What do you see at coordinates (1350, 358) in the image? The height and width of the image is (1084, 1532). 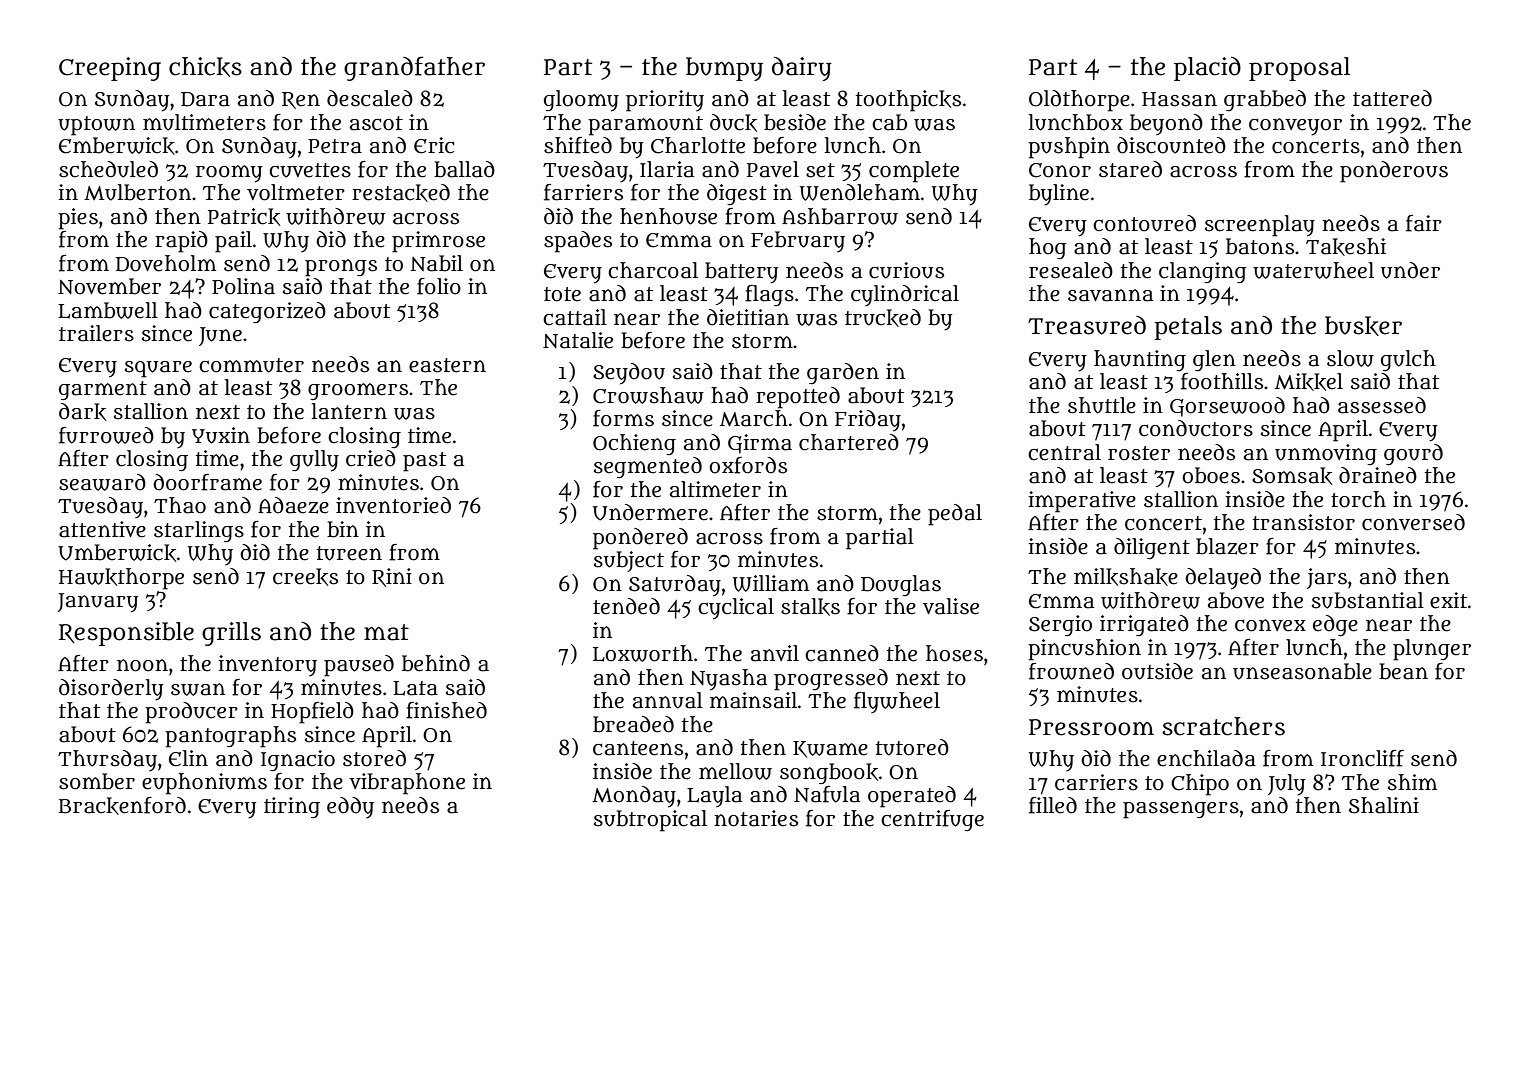 I see `slow` at bounding box center [1350, 358].
